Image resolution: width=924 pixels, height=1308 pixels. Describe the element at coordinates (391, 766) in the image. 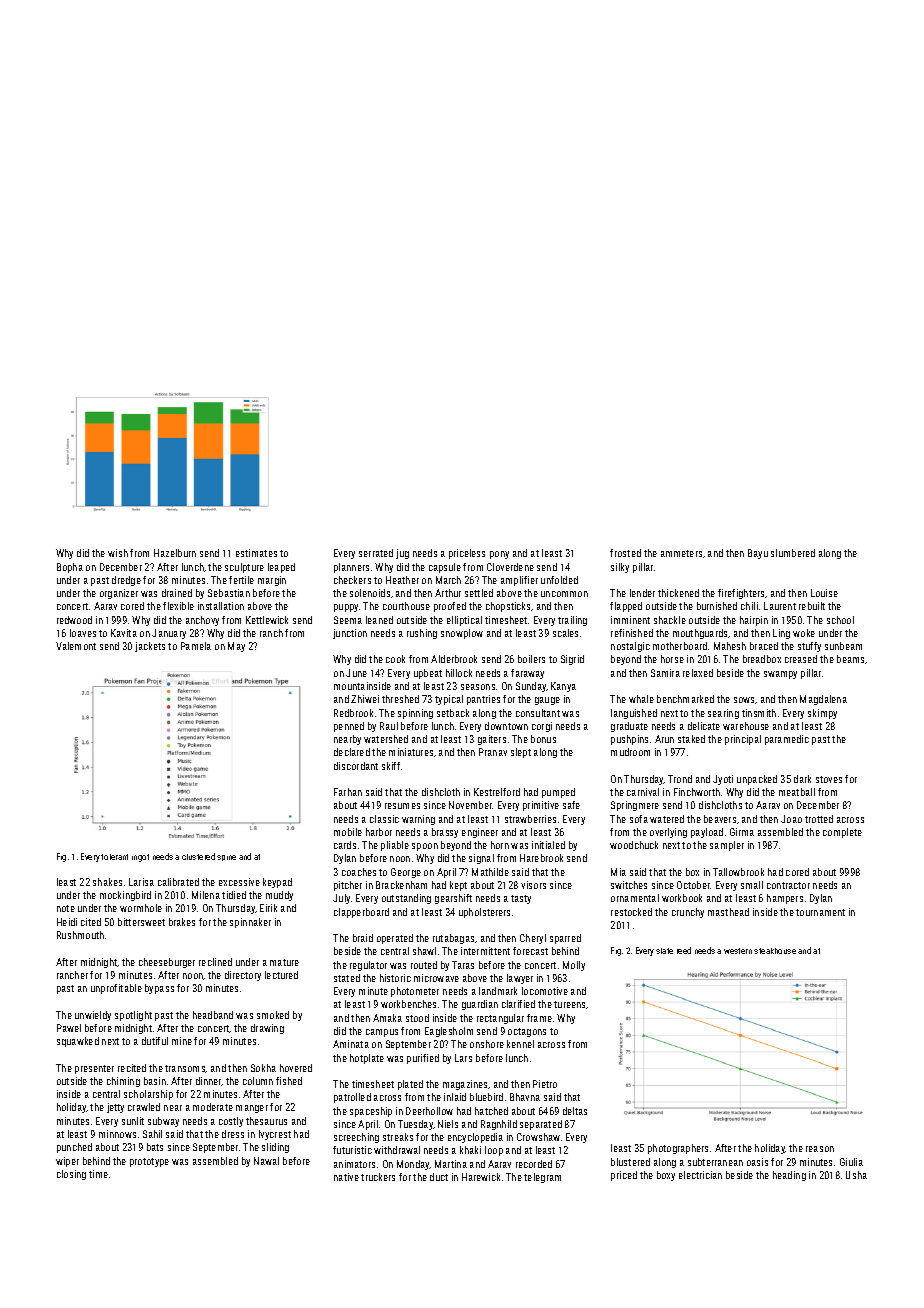

I see `skiff` at that location.
